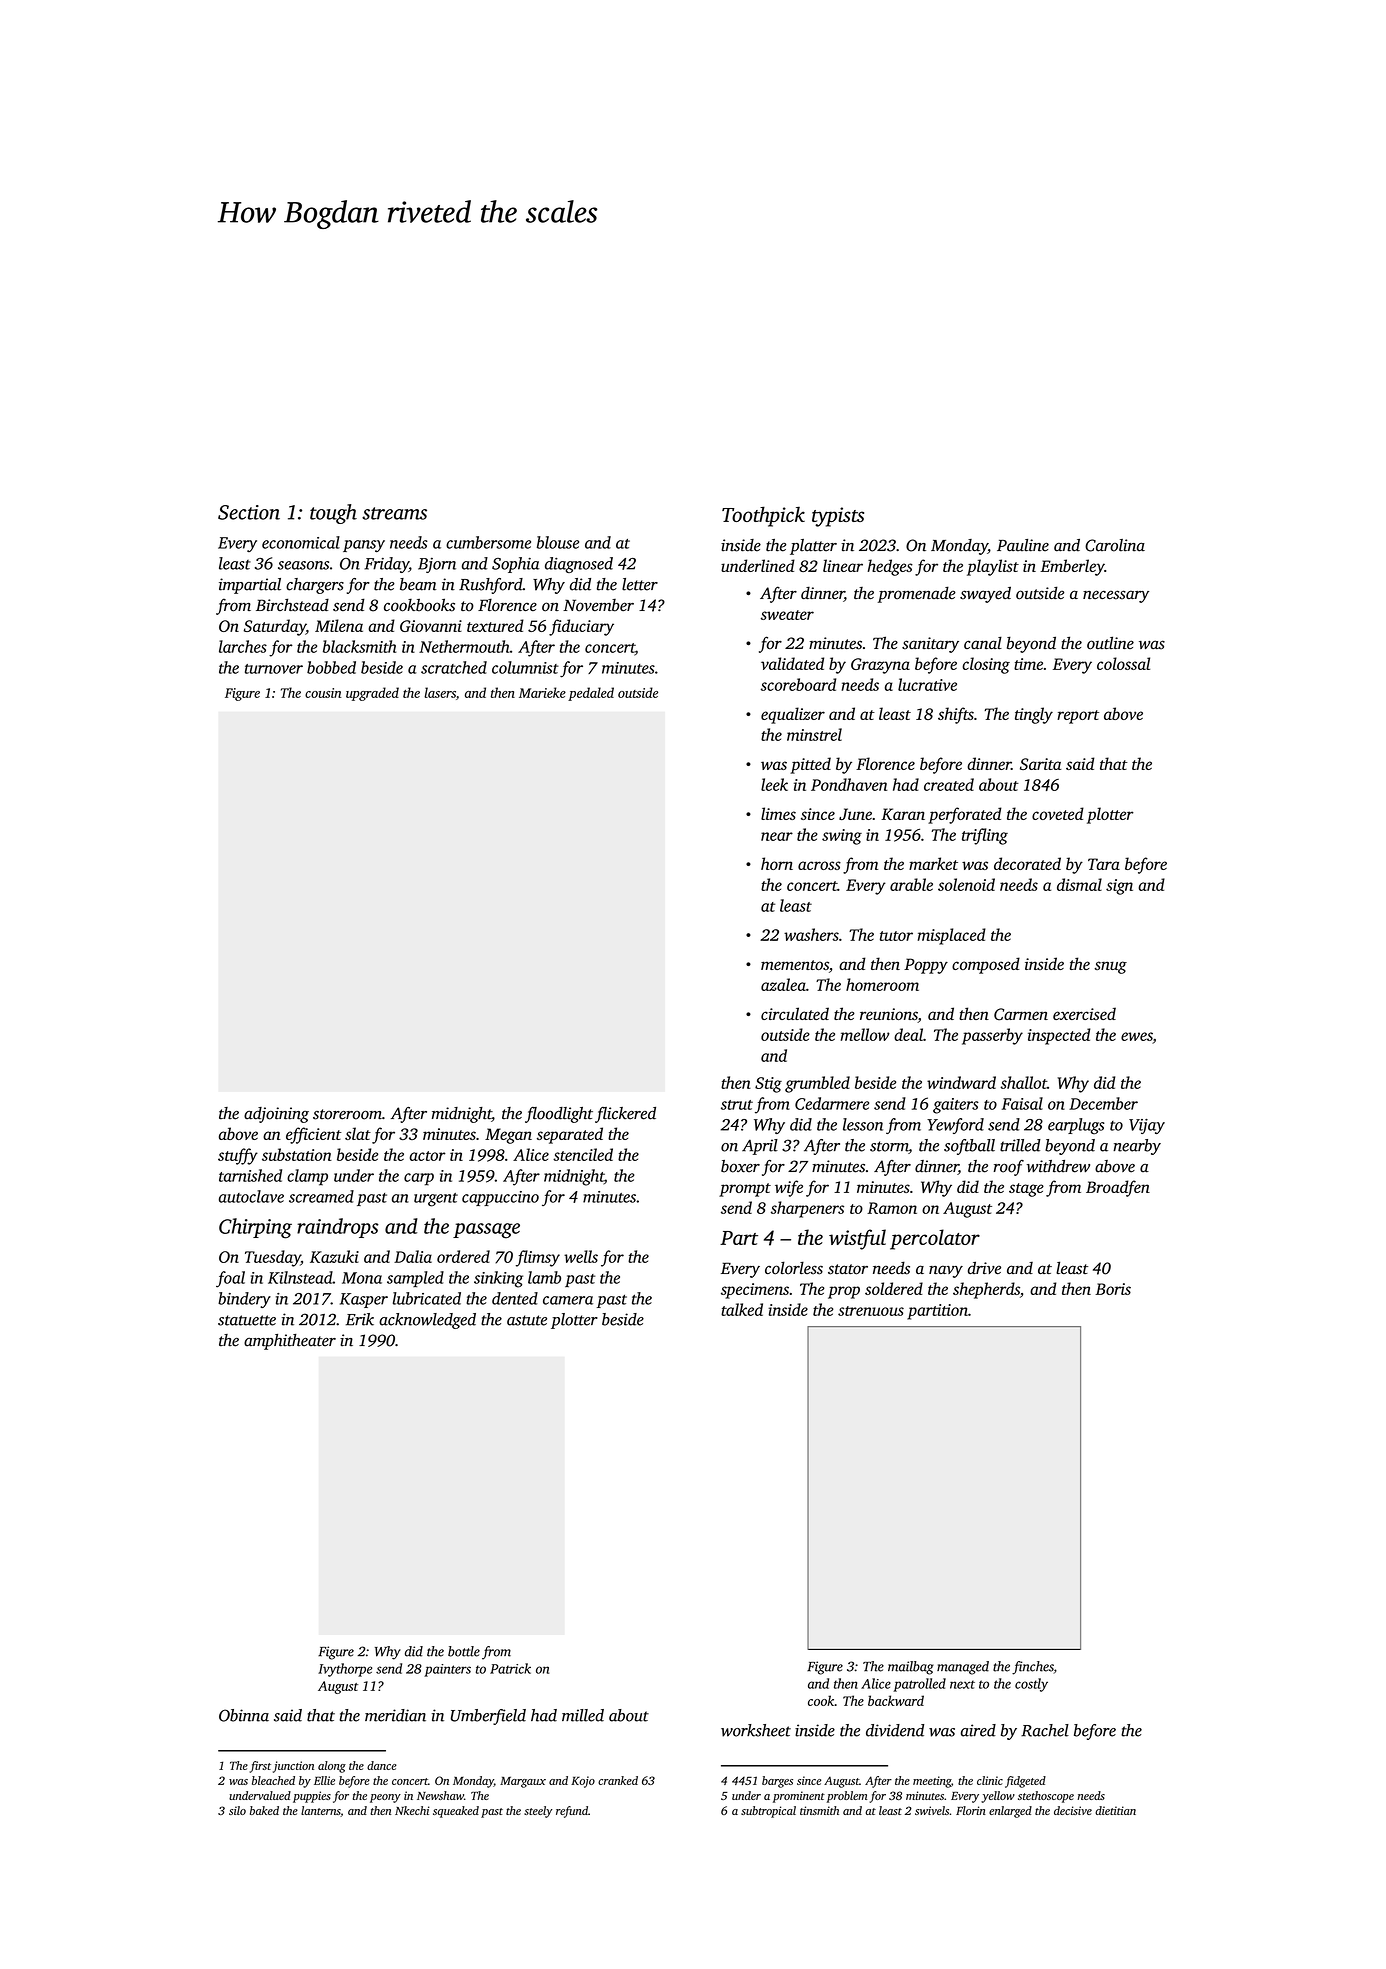 This screenshot has width=1386, height=1969. Describe the element at coordinates (382, 1765) in the screenshot. I see `dance` at that location.
